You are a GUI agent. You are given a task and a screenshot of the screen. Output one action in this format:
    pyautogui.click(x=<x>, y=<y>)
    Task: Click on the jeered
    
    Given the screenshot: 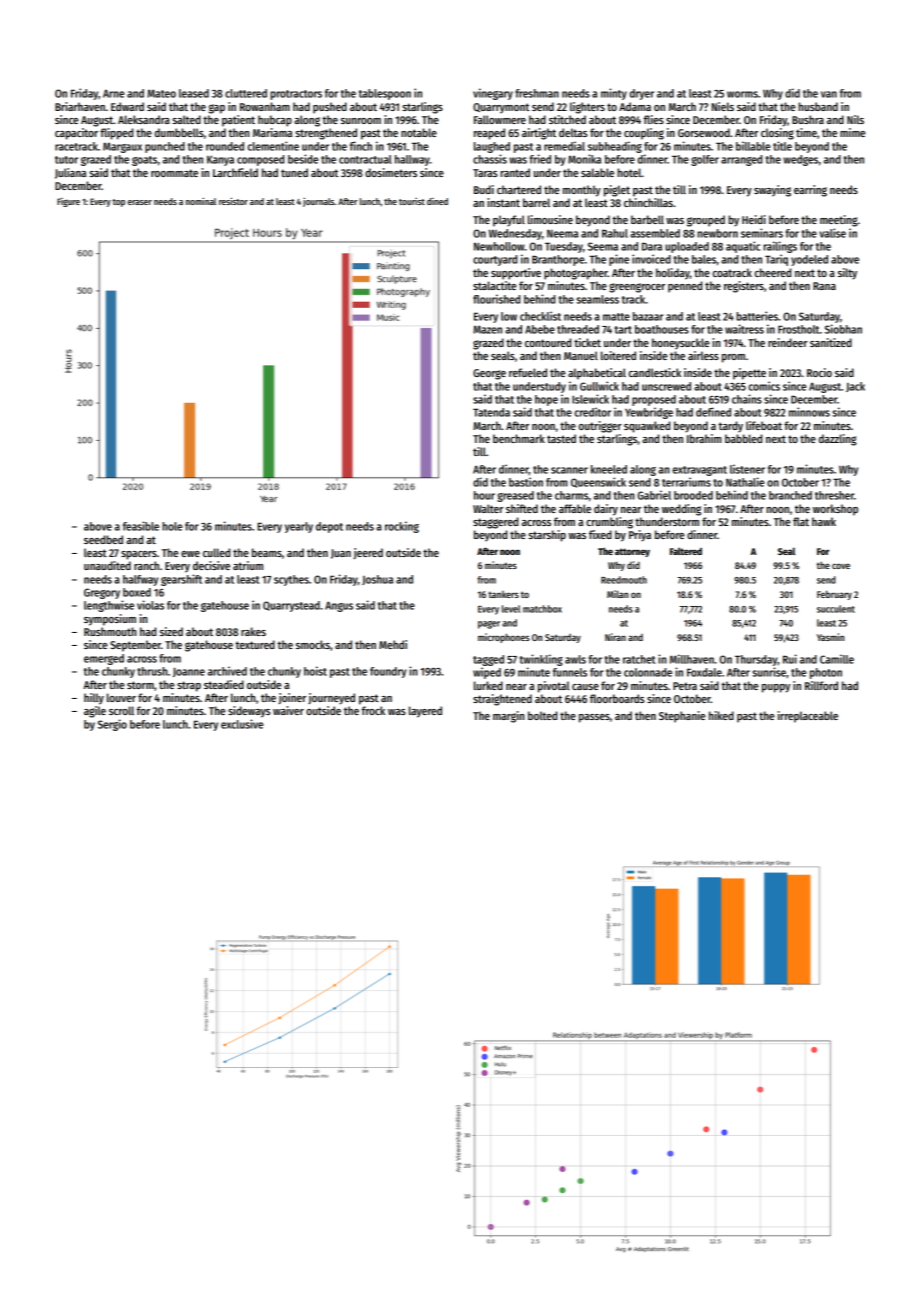 What is the action you would take?
    pyautogui.click(x=368, y=553)
